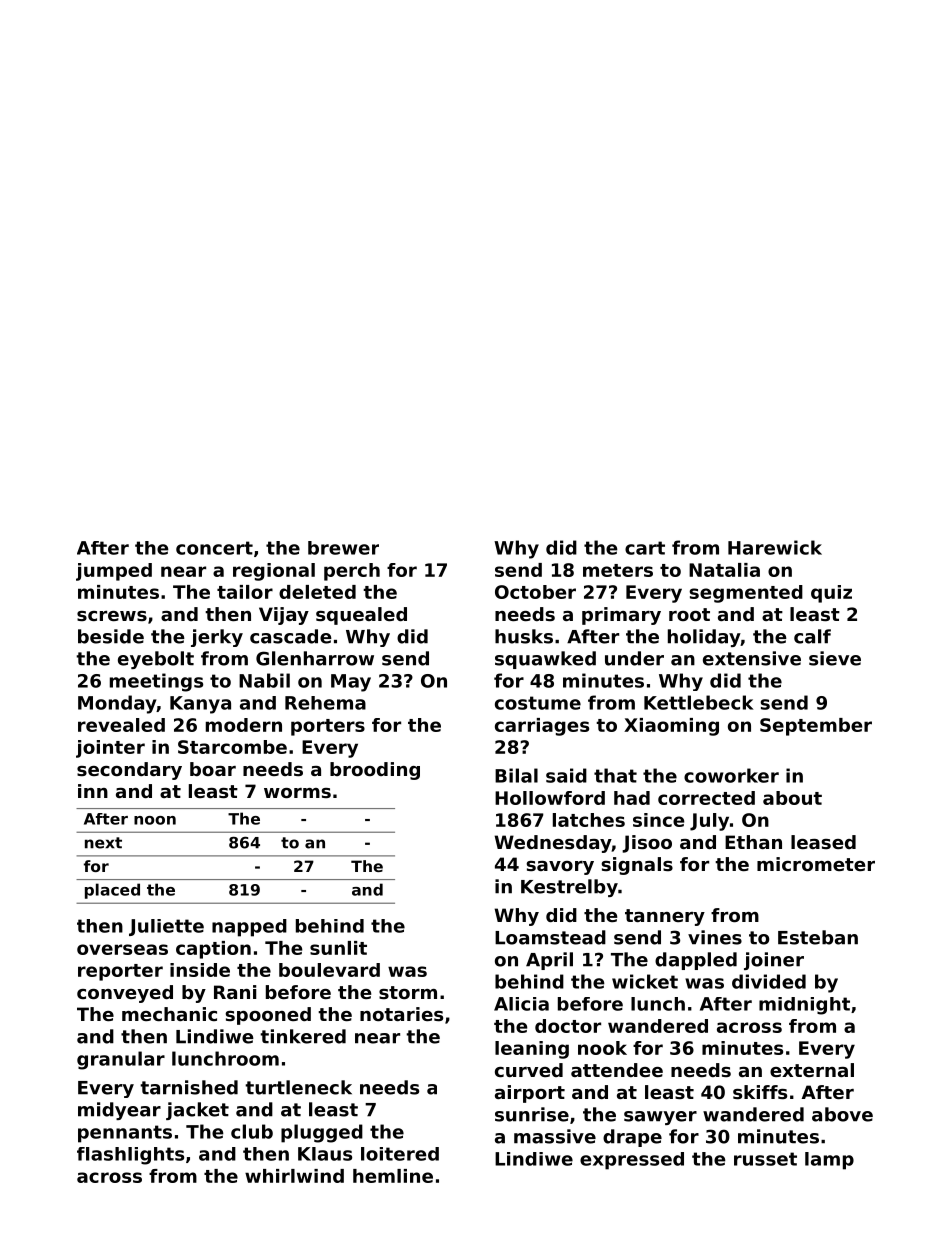 This screenshot has width=952, height=1233. What do you see at coordinates (245, 592) in the screenshot?
I see `tailor` at bounding box center [245, 592].
